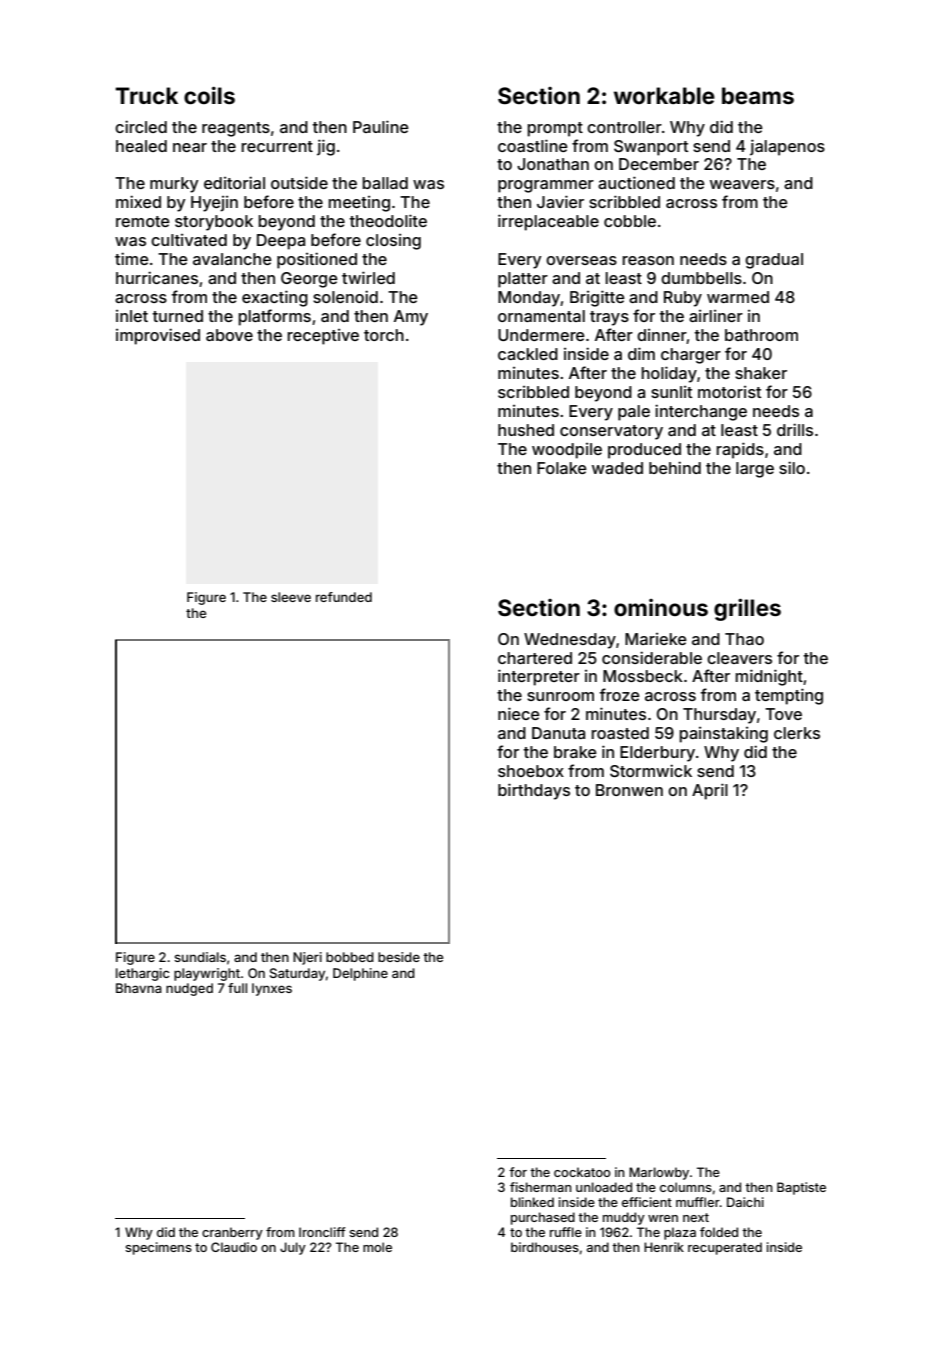 Image resolution: width=947 pixels, height=1372 pixels. Describe the element at coordinates (377, 1247) in the screenshot. I see `mole` at that location.
